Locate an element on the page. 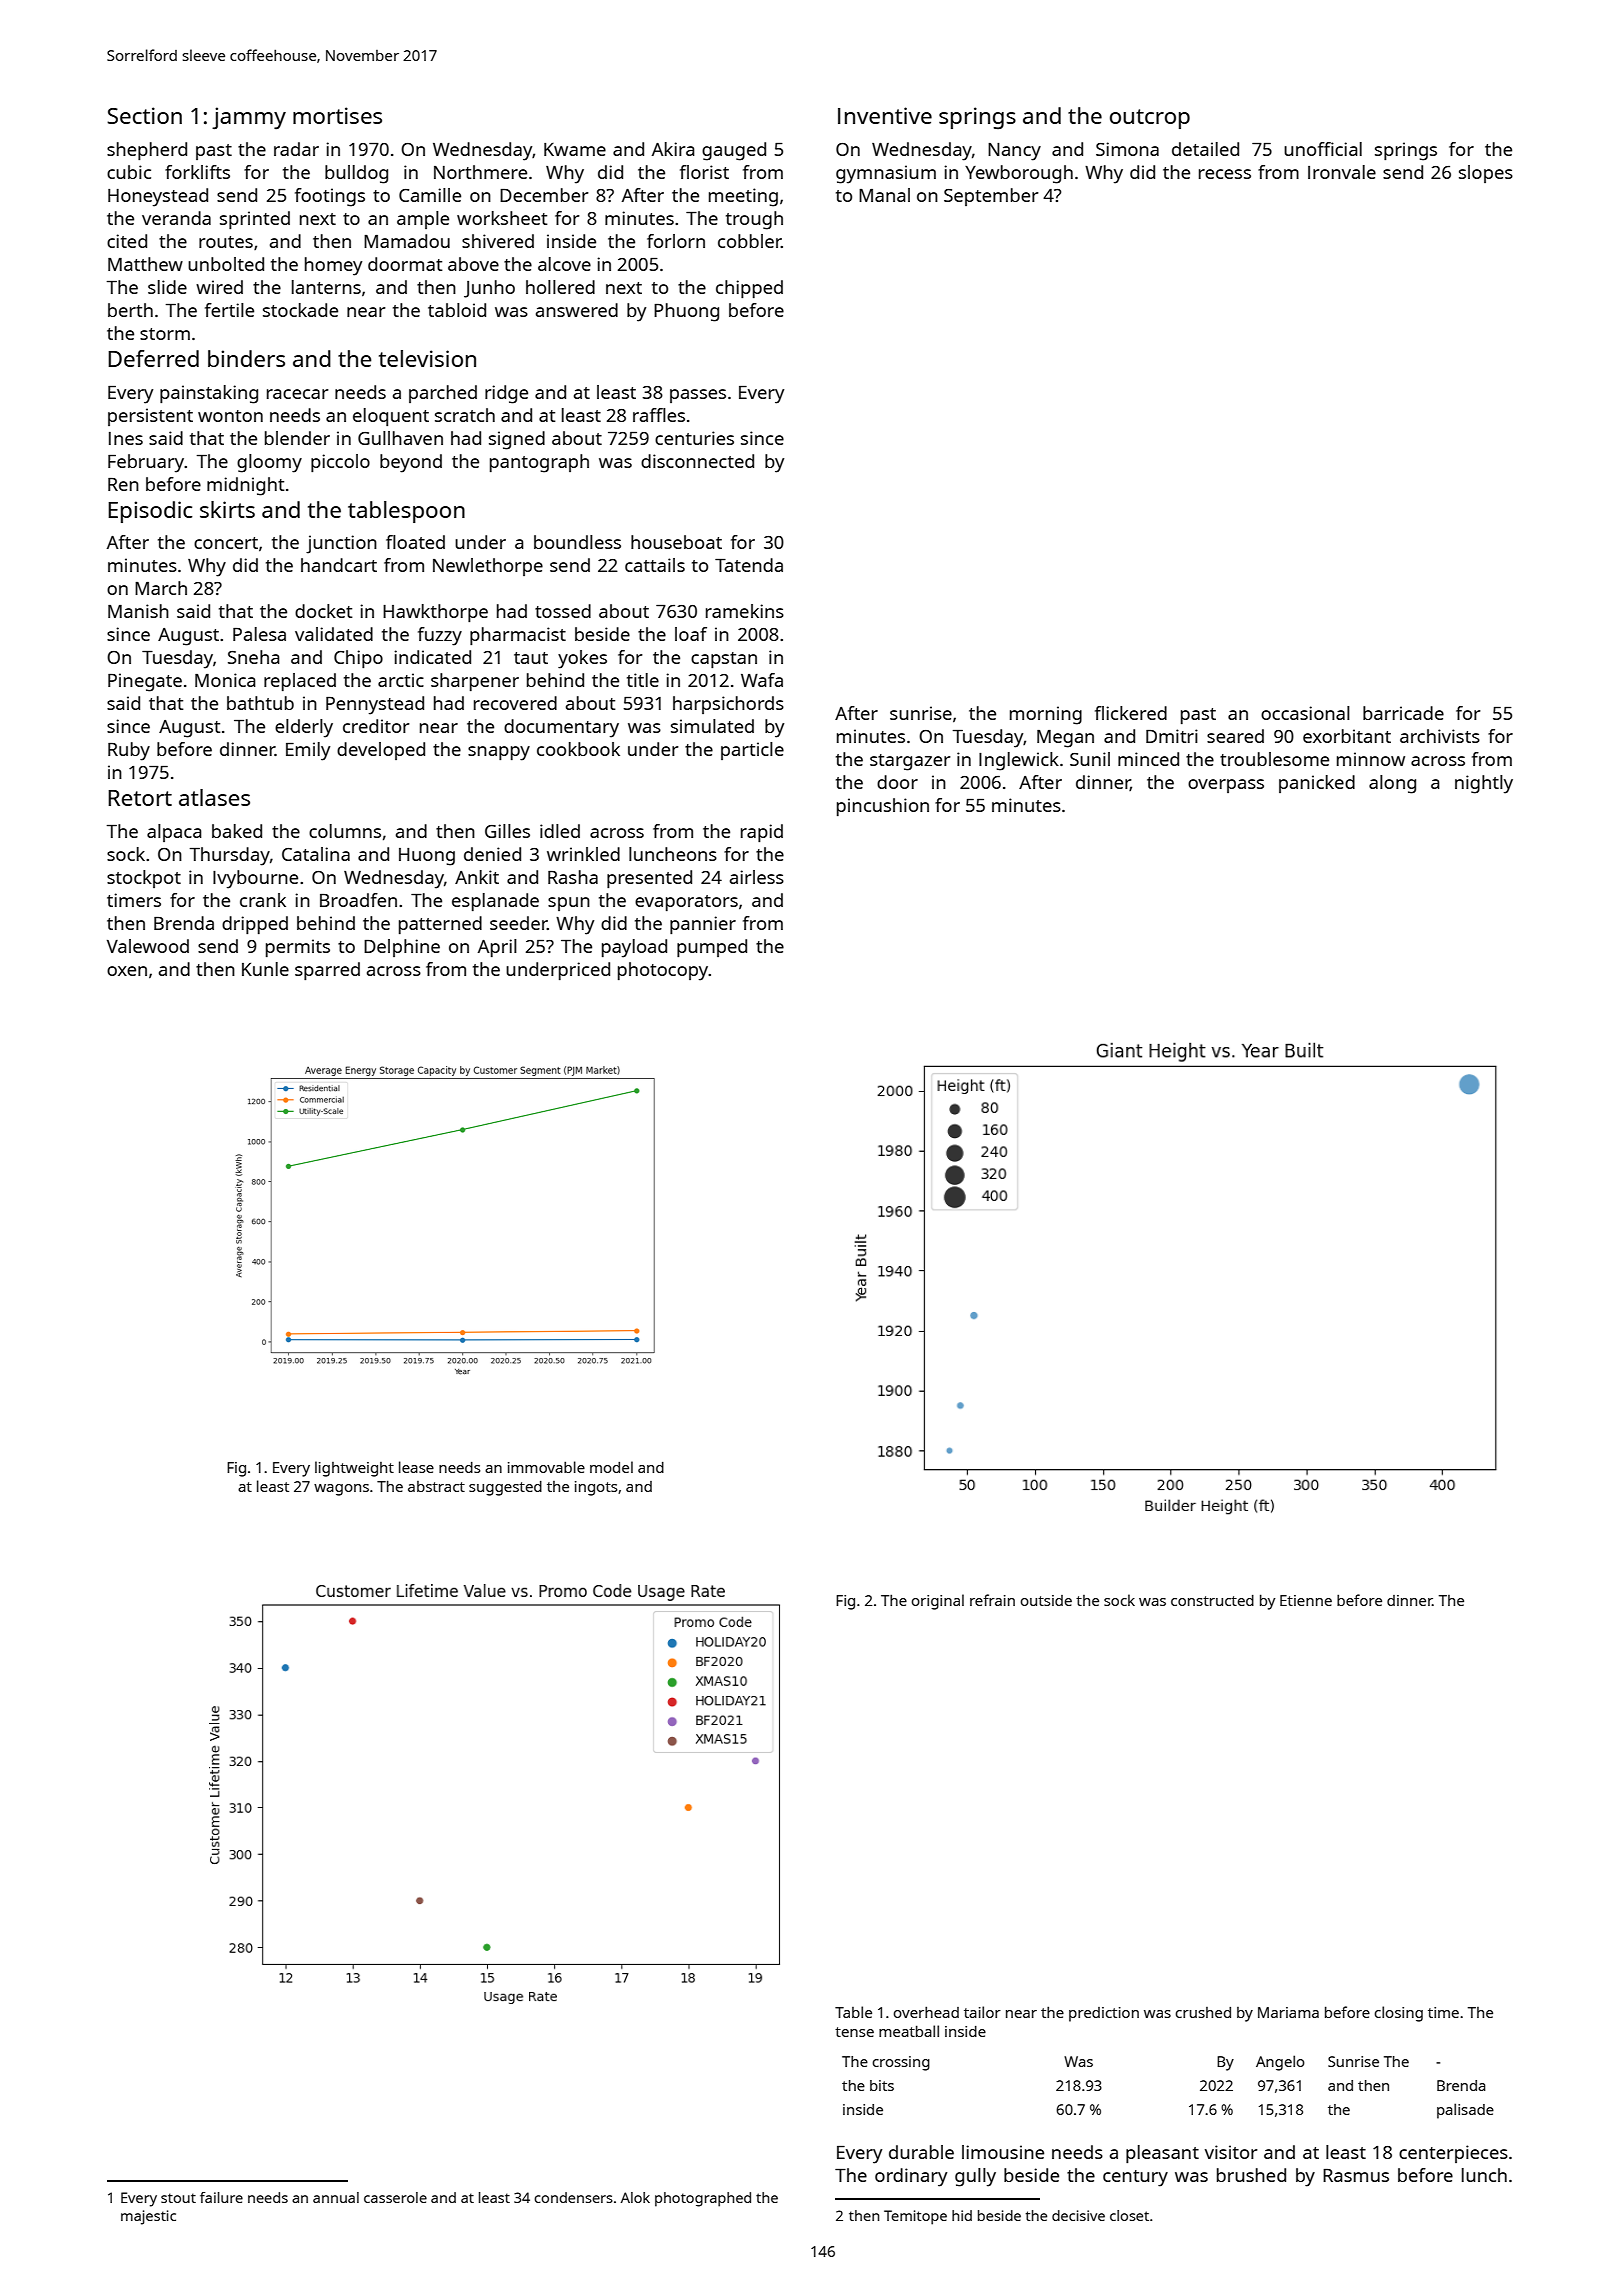 This document has width=1620, height=2292. Temitope is located at coordinates (915, 2217).
